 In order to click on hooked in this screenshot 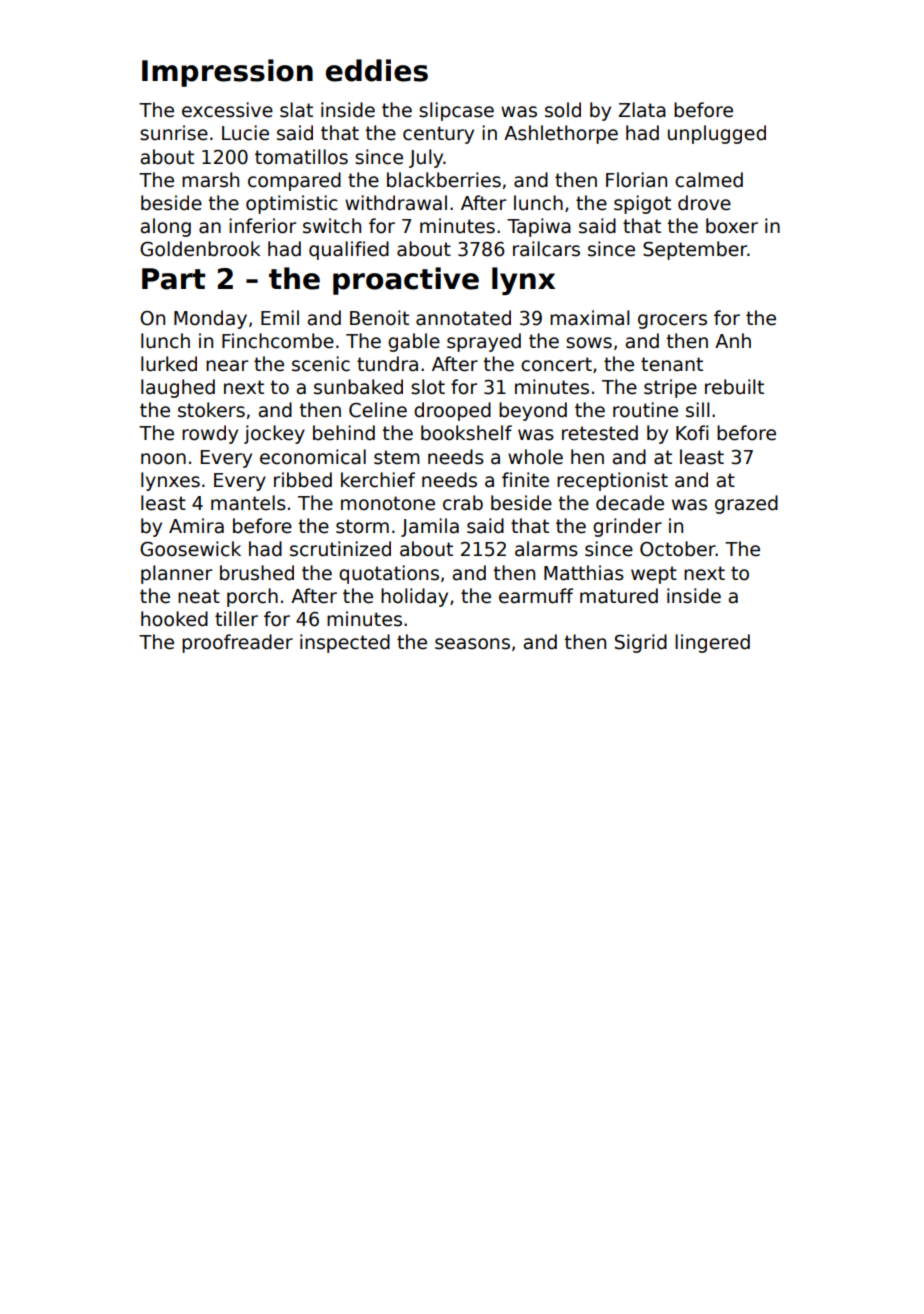, I will do `click(174, 619)`.
